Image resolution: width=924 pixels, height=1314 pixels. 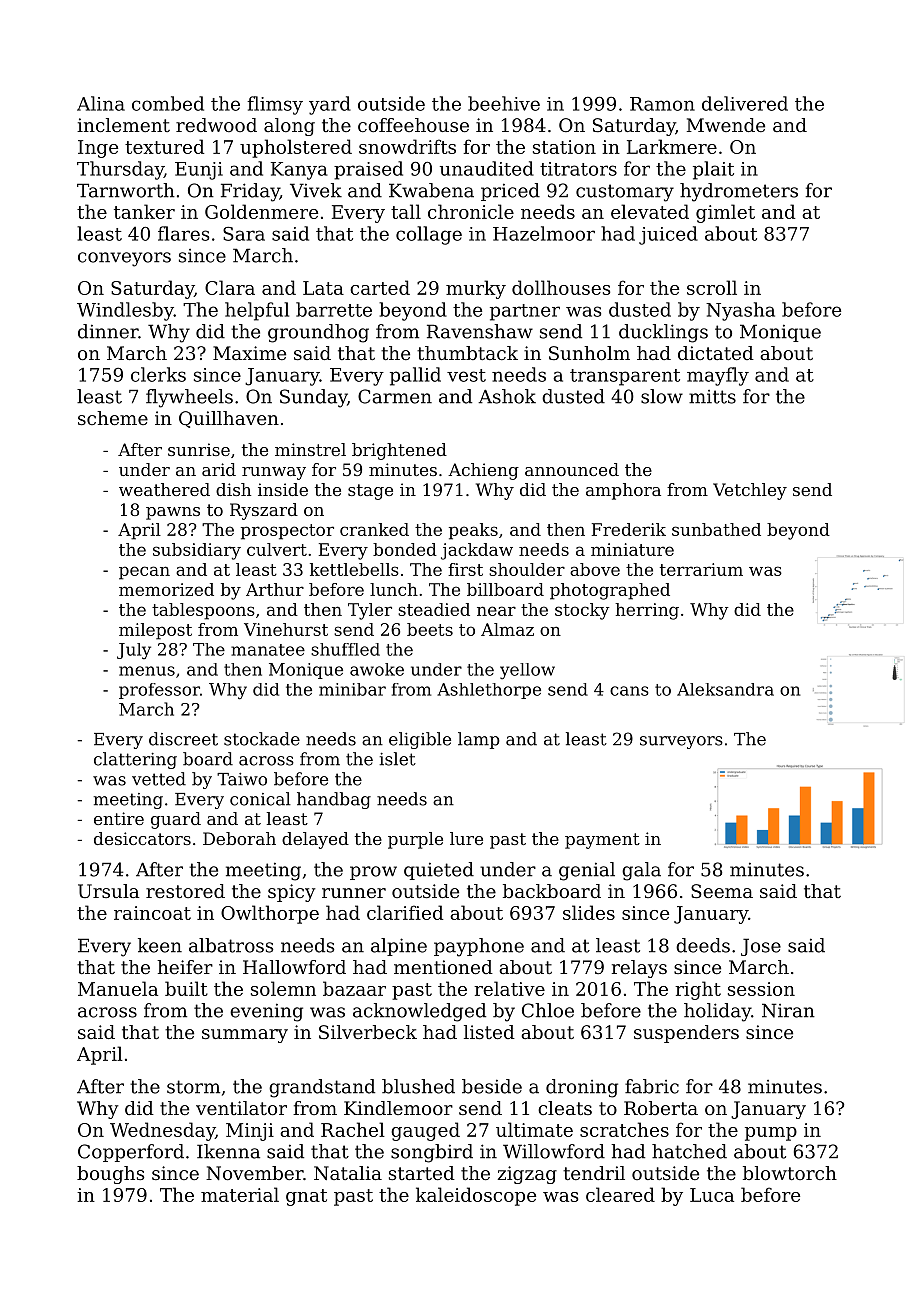 What do you see at coordinates (306, 1197) in the document?
I see `gnat` at bounding box center [306, 1197].
